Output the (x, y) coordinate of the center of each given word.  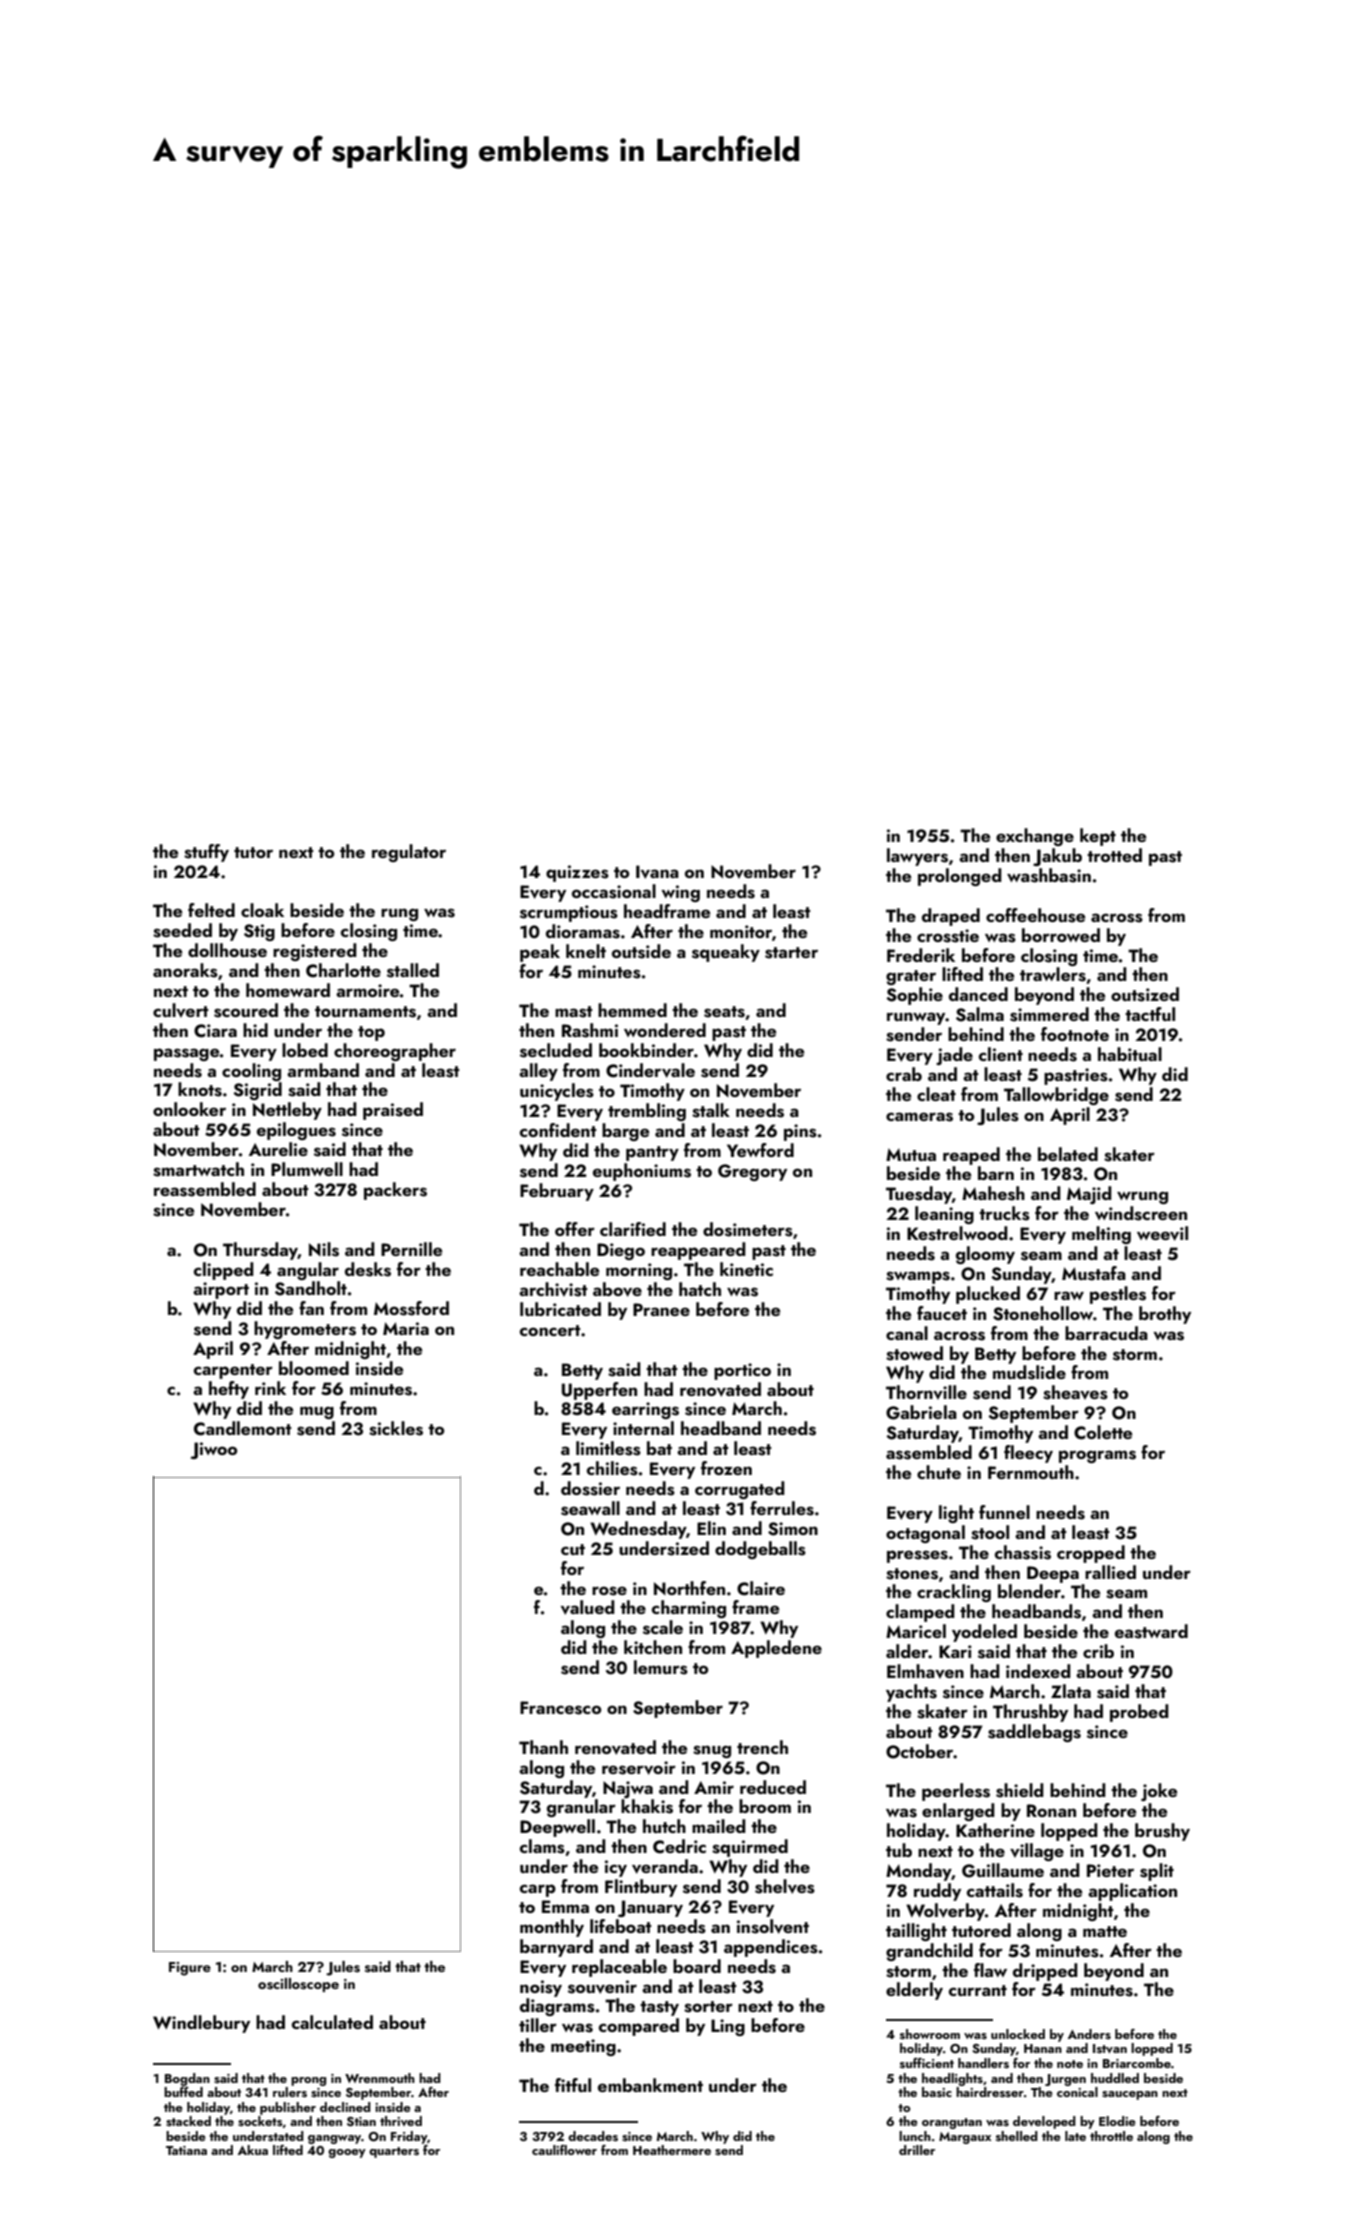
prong (308, 2081)
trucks (1004, 1213)
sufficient (927, 2063)
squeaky (726, 953)
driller (917, 2150)
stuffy (206, 853)
